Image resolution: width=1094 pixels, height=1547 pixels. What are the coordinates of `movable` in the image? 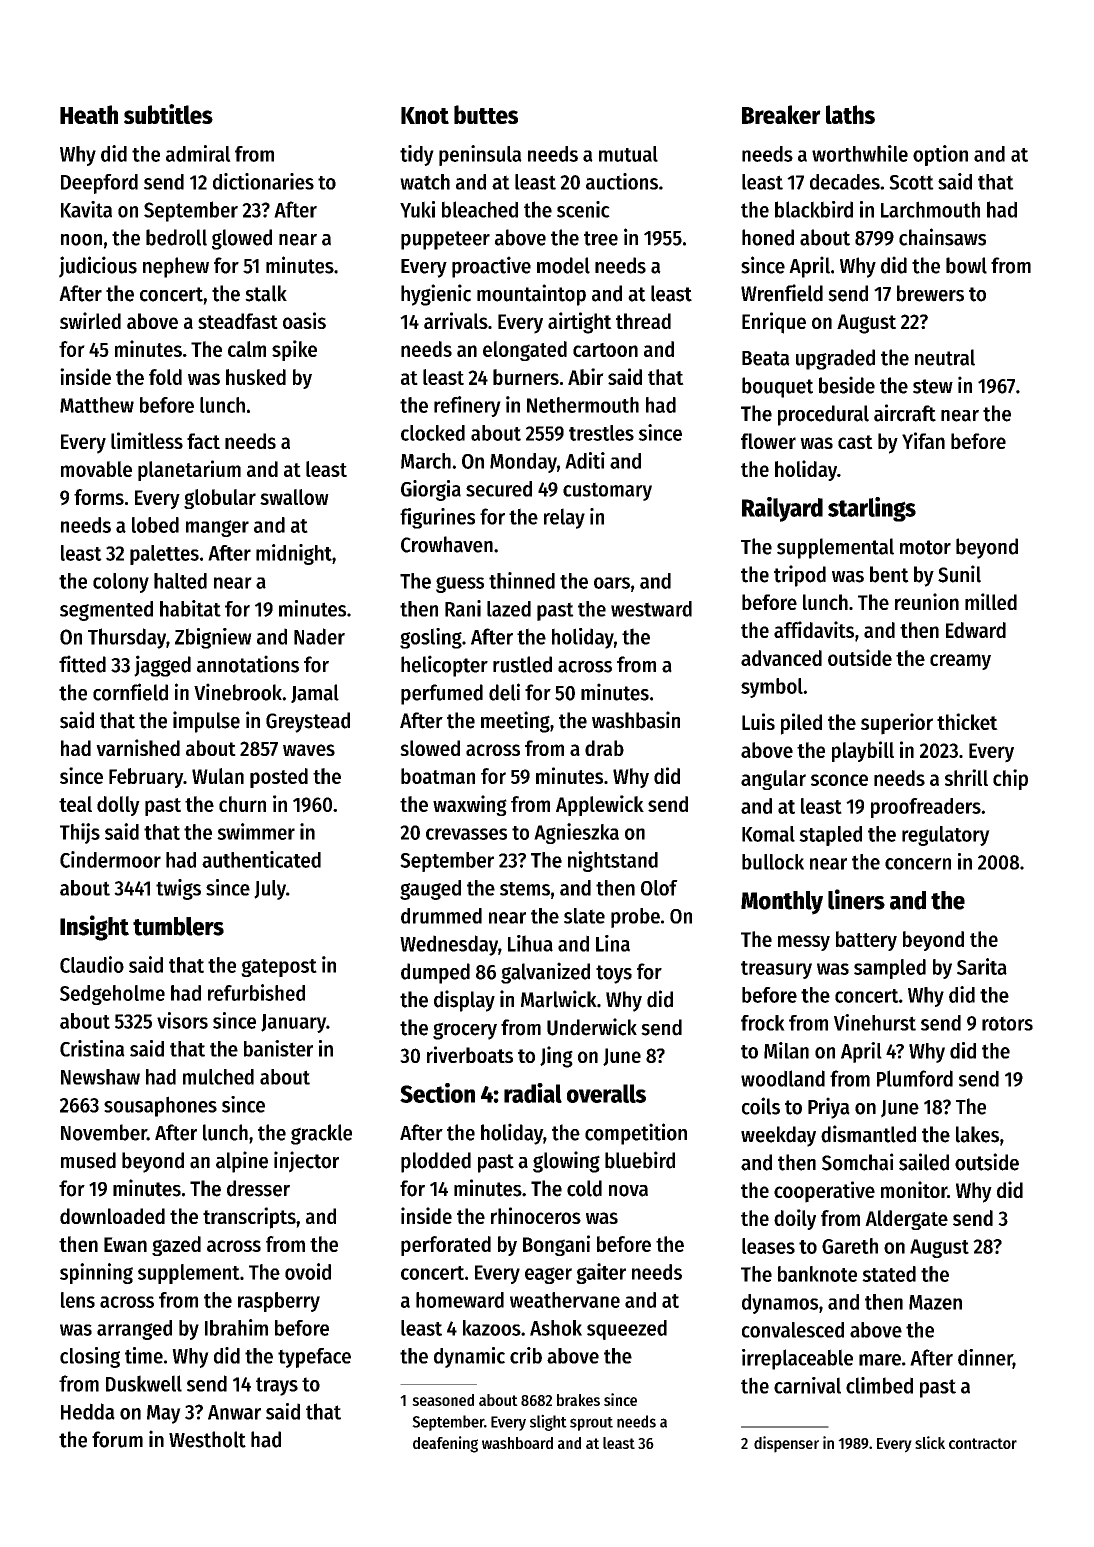 It's located at (96, 469).
